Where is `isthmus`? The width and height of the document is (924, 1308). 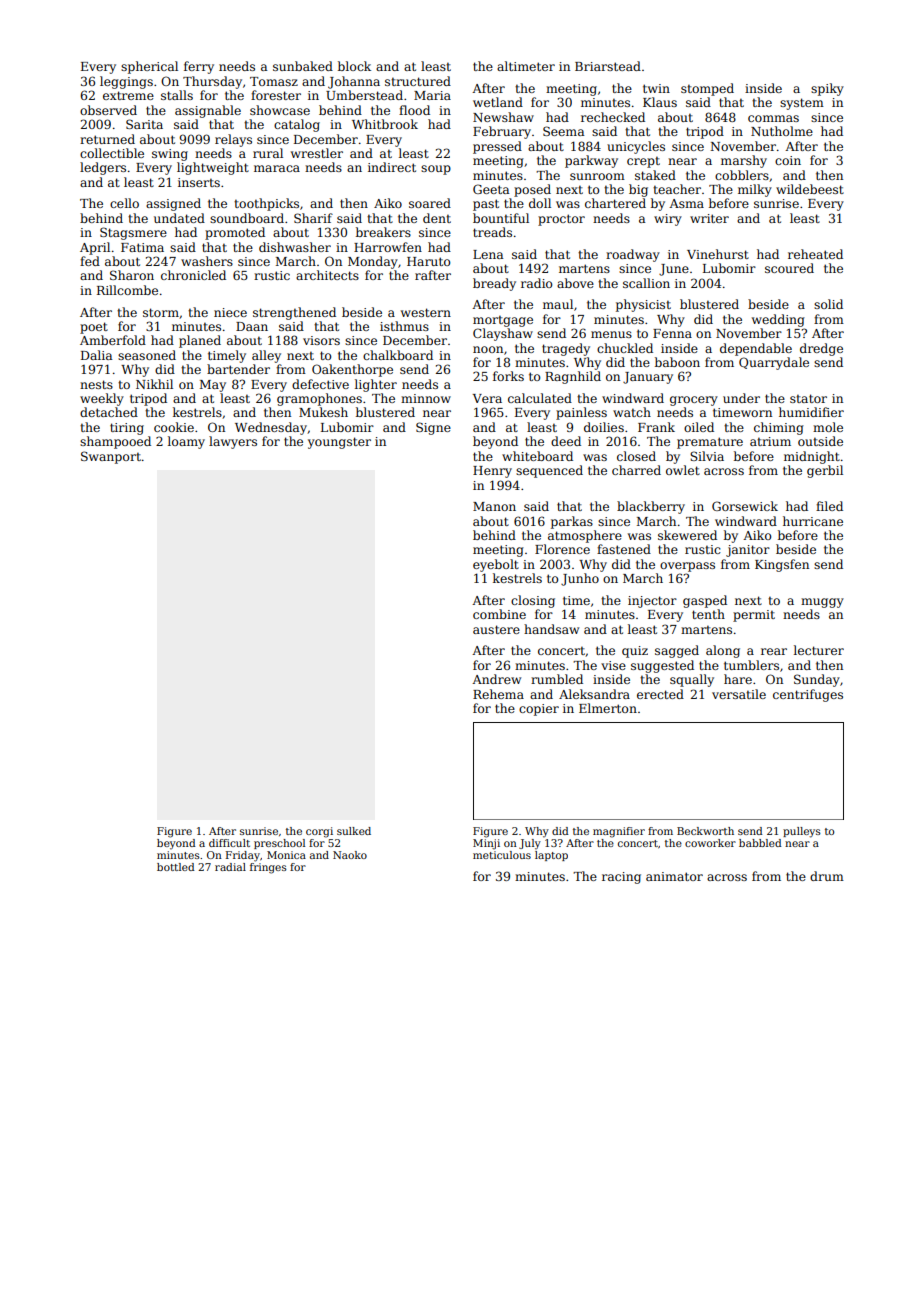 isthmus is located at coordinates (404, 326).
